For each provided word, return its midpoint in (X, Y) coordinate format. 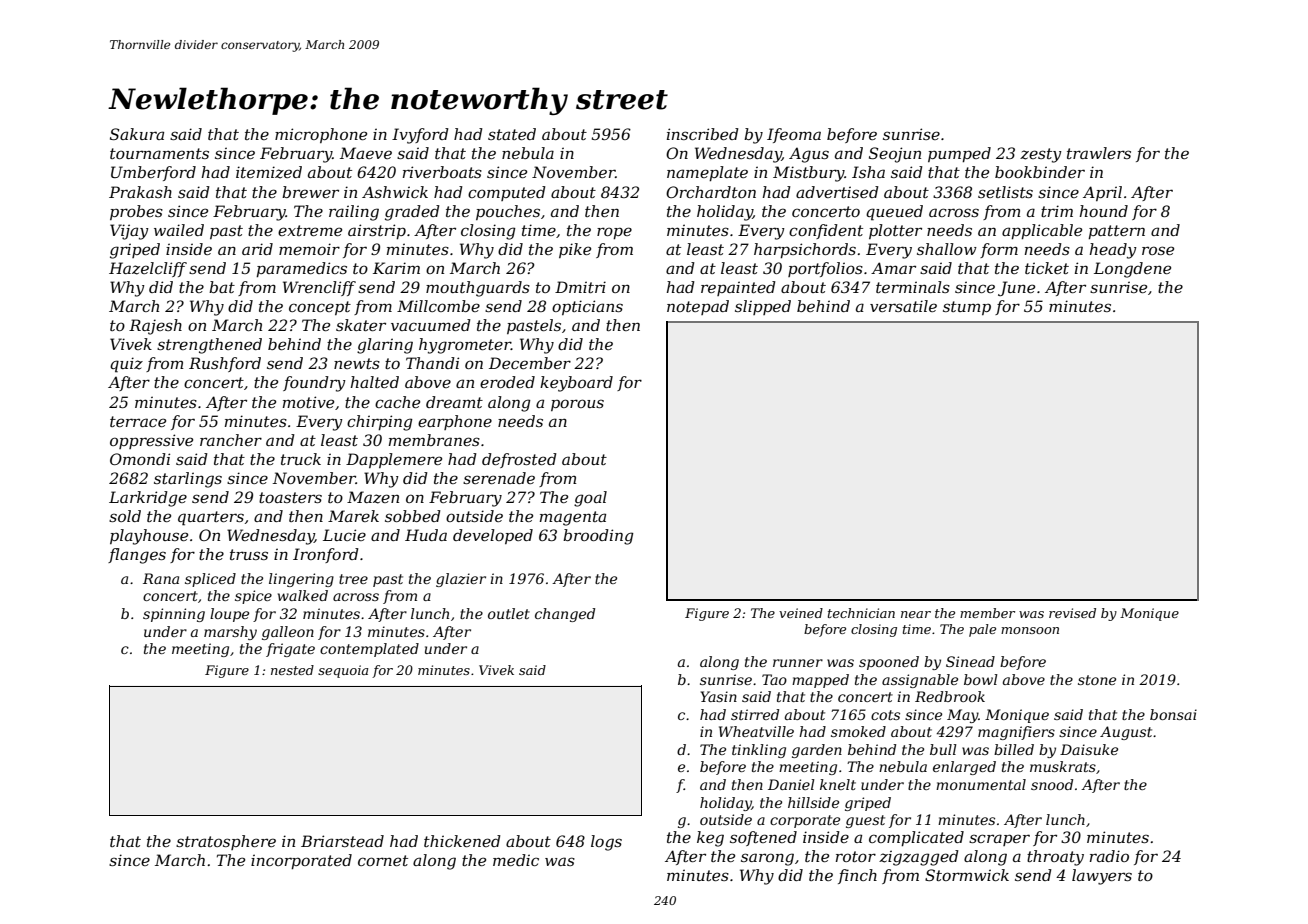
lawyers (1102, 877)
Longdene (1132, 270)
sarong (767, 859)
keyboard (576, 384)
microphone (321, 135)
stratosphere (226, 842)
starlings (188, 480)
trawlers (1099, 153)
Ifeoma (794, 135)
